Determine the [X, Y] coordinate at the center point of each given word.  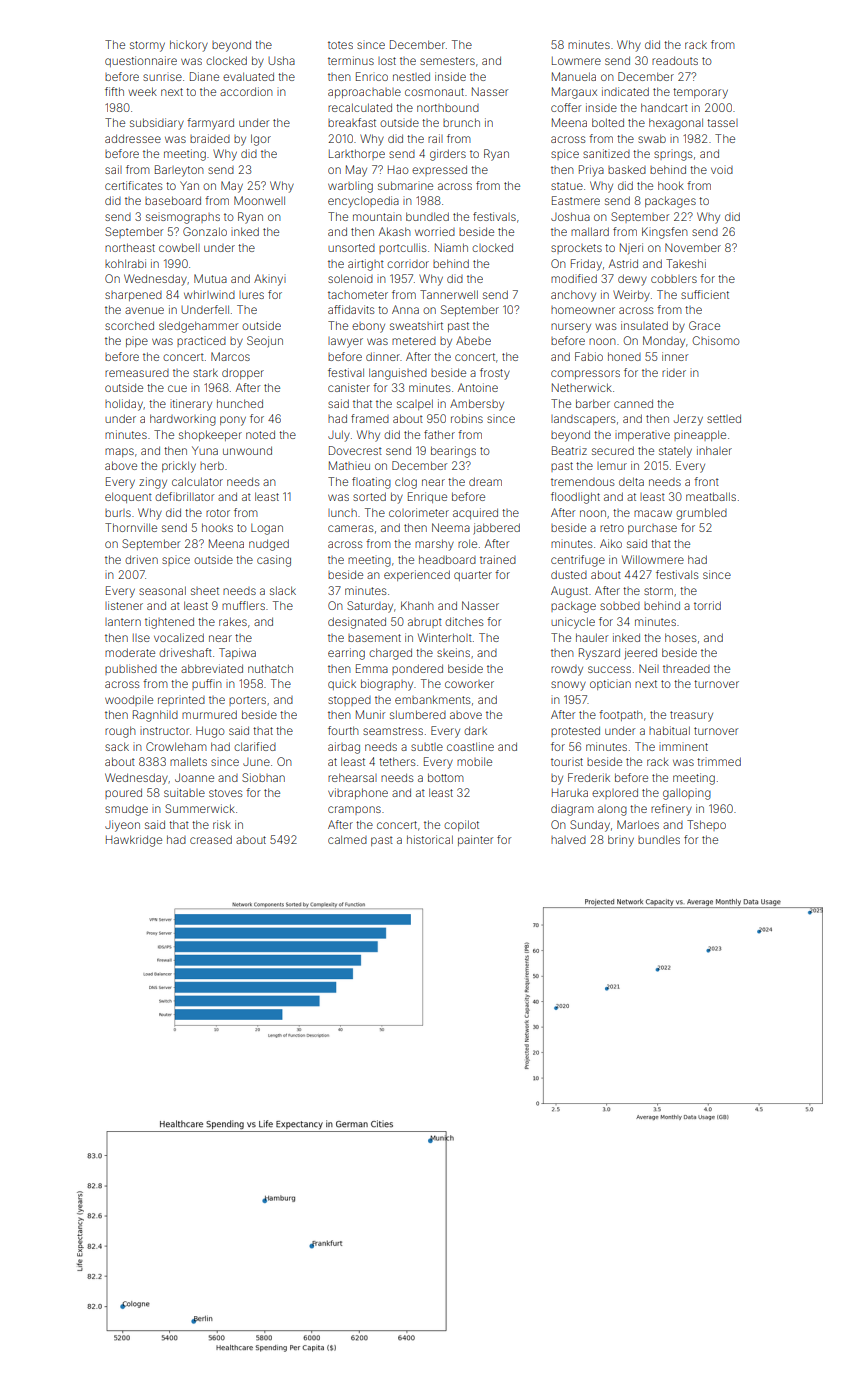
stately [675, 452]
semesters [447, 61]
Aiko [611, 543]
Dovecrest [355, 450]
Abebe [473, 340]
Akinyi [270, 280]
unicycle [573, 623]
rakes [233, 621]
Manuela [574, 76]
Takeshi [686, 263]
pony [233, 421]
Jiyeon [122, 826]
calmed [347, 839]
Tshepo [706, 825]
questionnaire [141, 61]
